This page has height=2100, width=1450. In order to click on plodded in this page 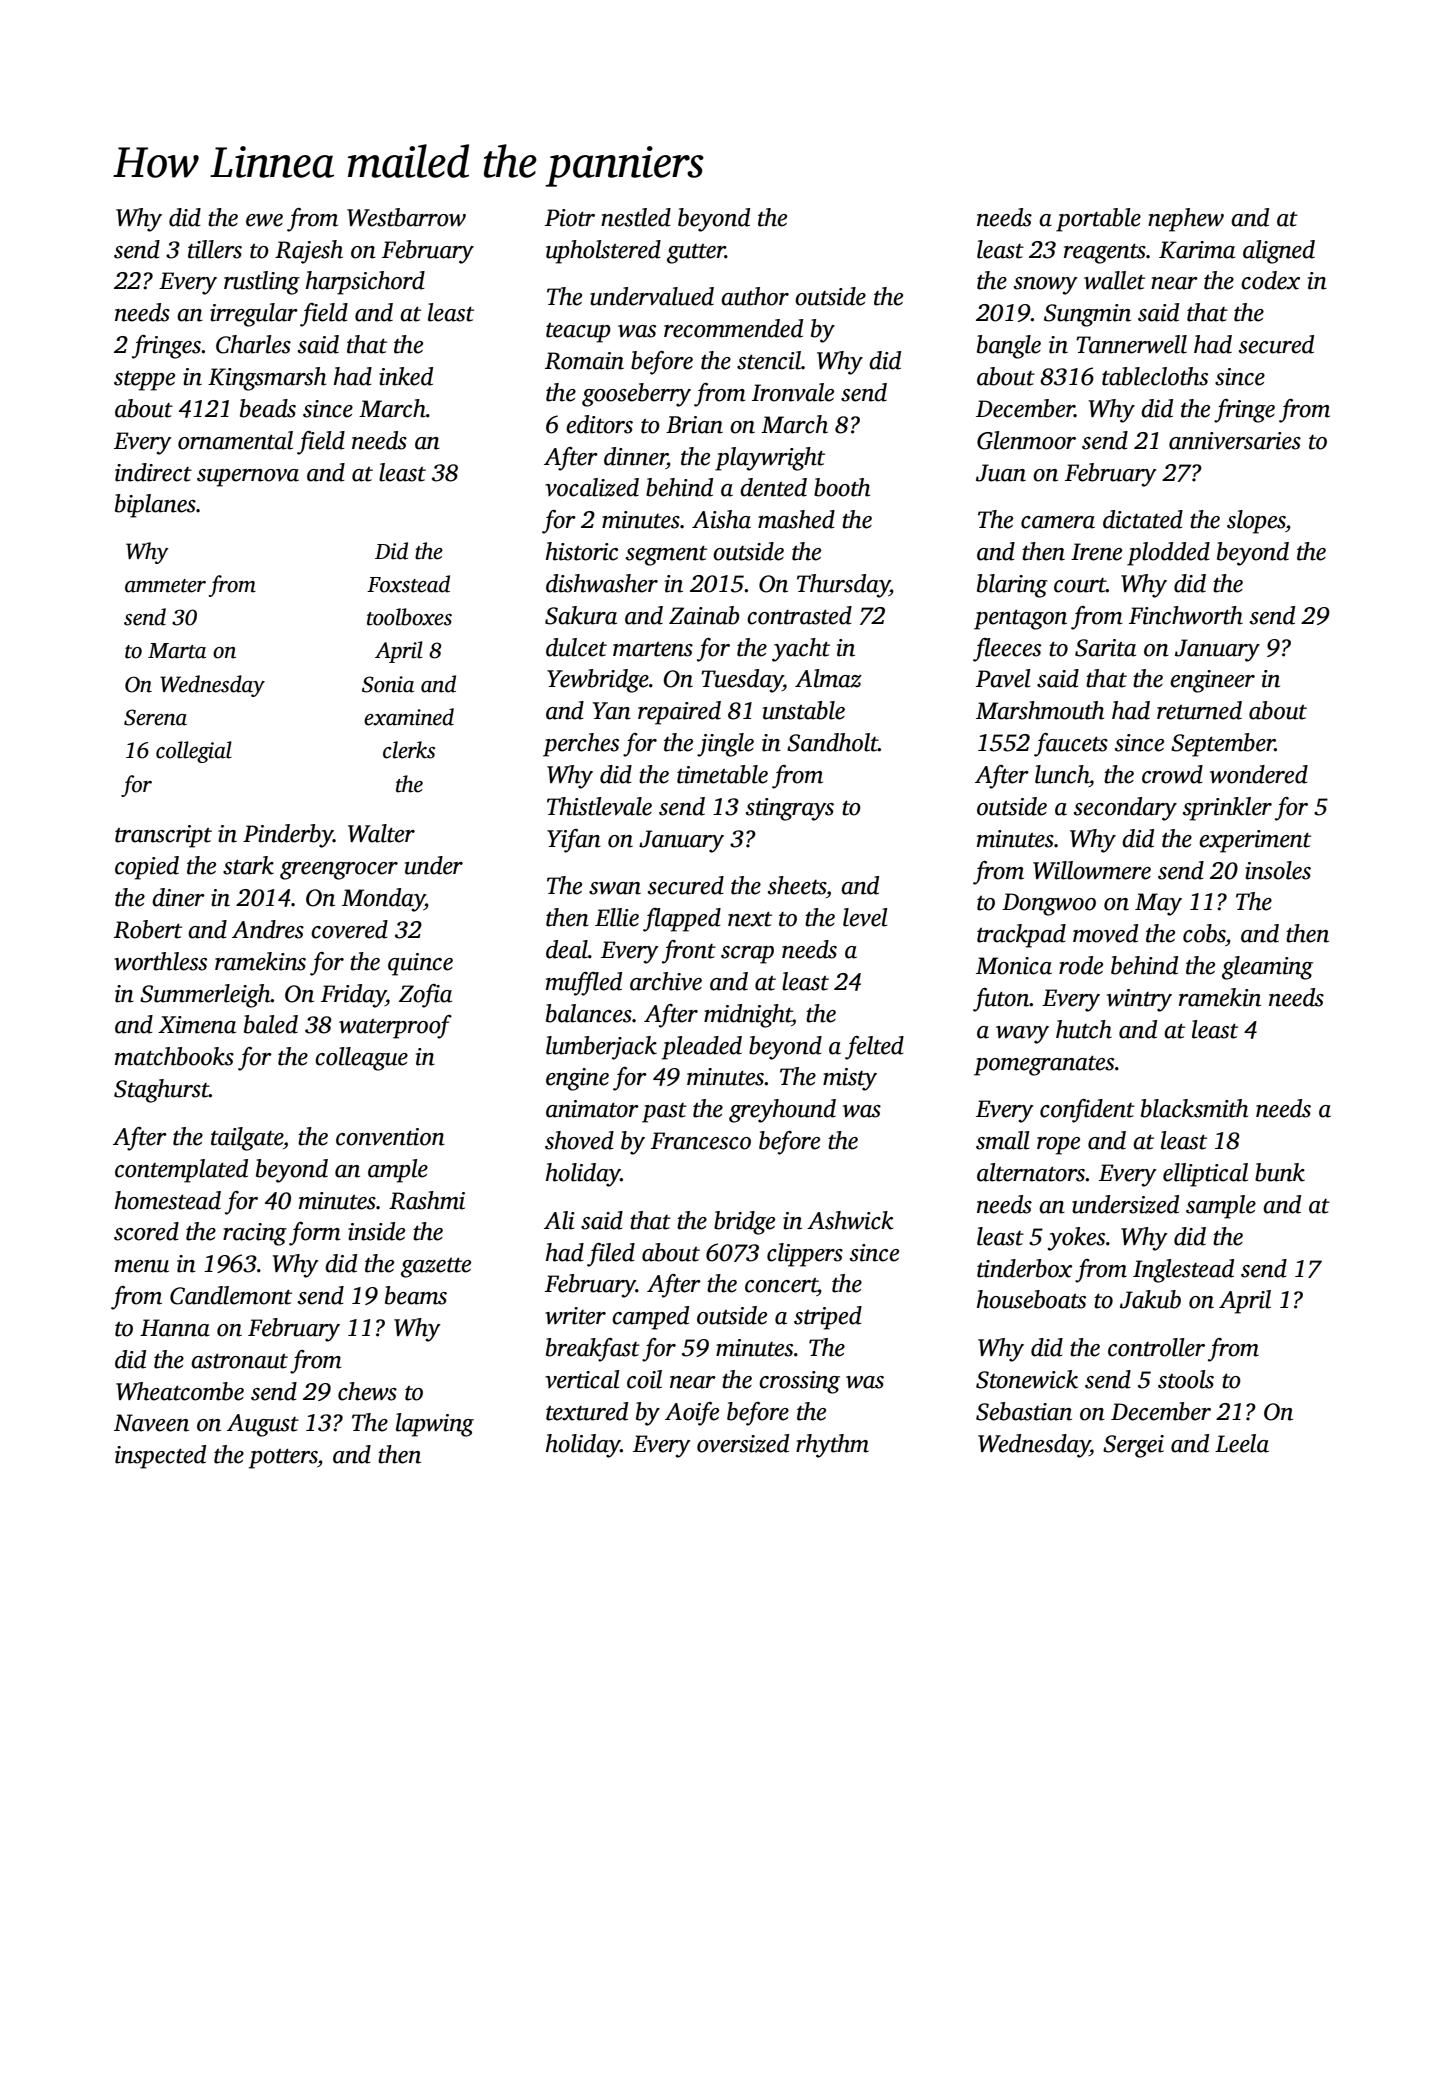, I will do `click(1168, 554)`.
